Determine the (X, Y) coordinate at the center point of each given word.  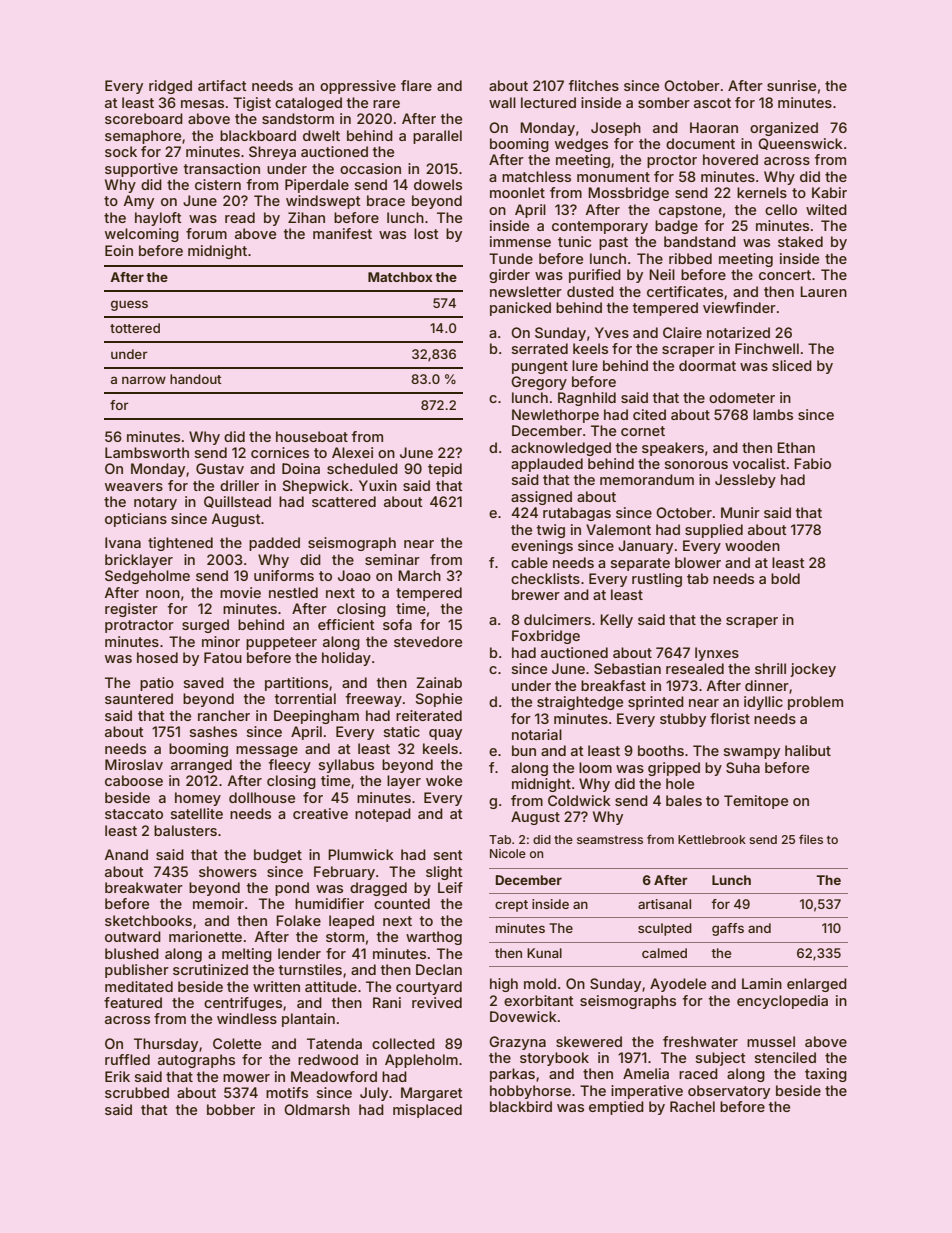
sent (448, 855)
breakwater (144, 887)
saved (204, 682)
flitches (594, 85)
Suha (743, 767)
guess (129, 305)
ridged (170, 87)
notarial (537, 734)
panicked (520, 309)
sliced (792, 365)
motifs (287, 1092)
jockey (813, 670)
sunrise (791, 85)
